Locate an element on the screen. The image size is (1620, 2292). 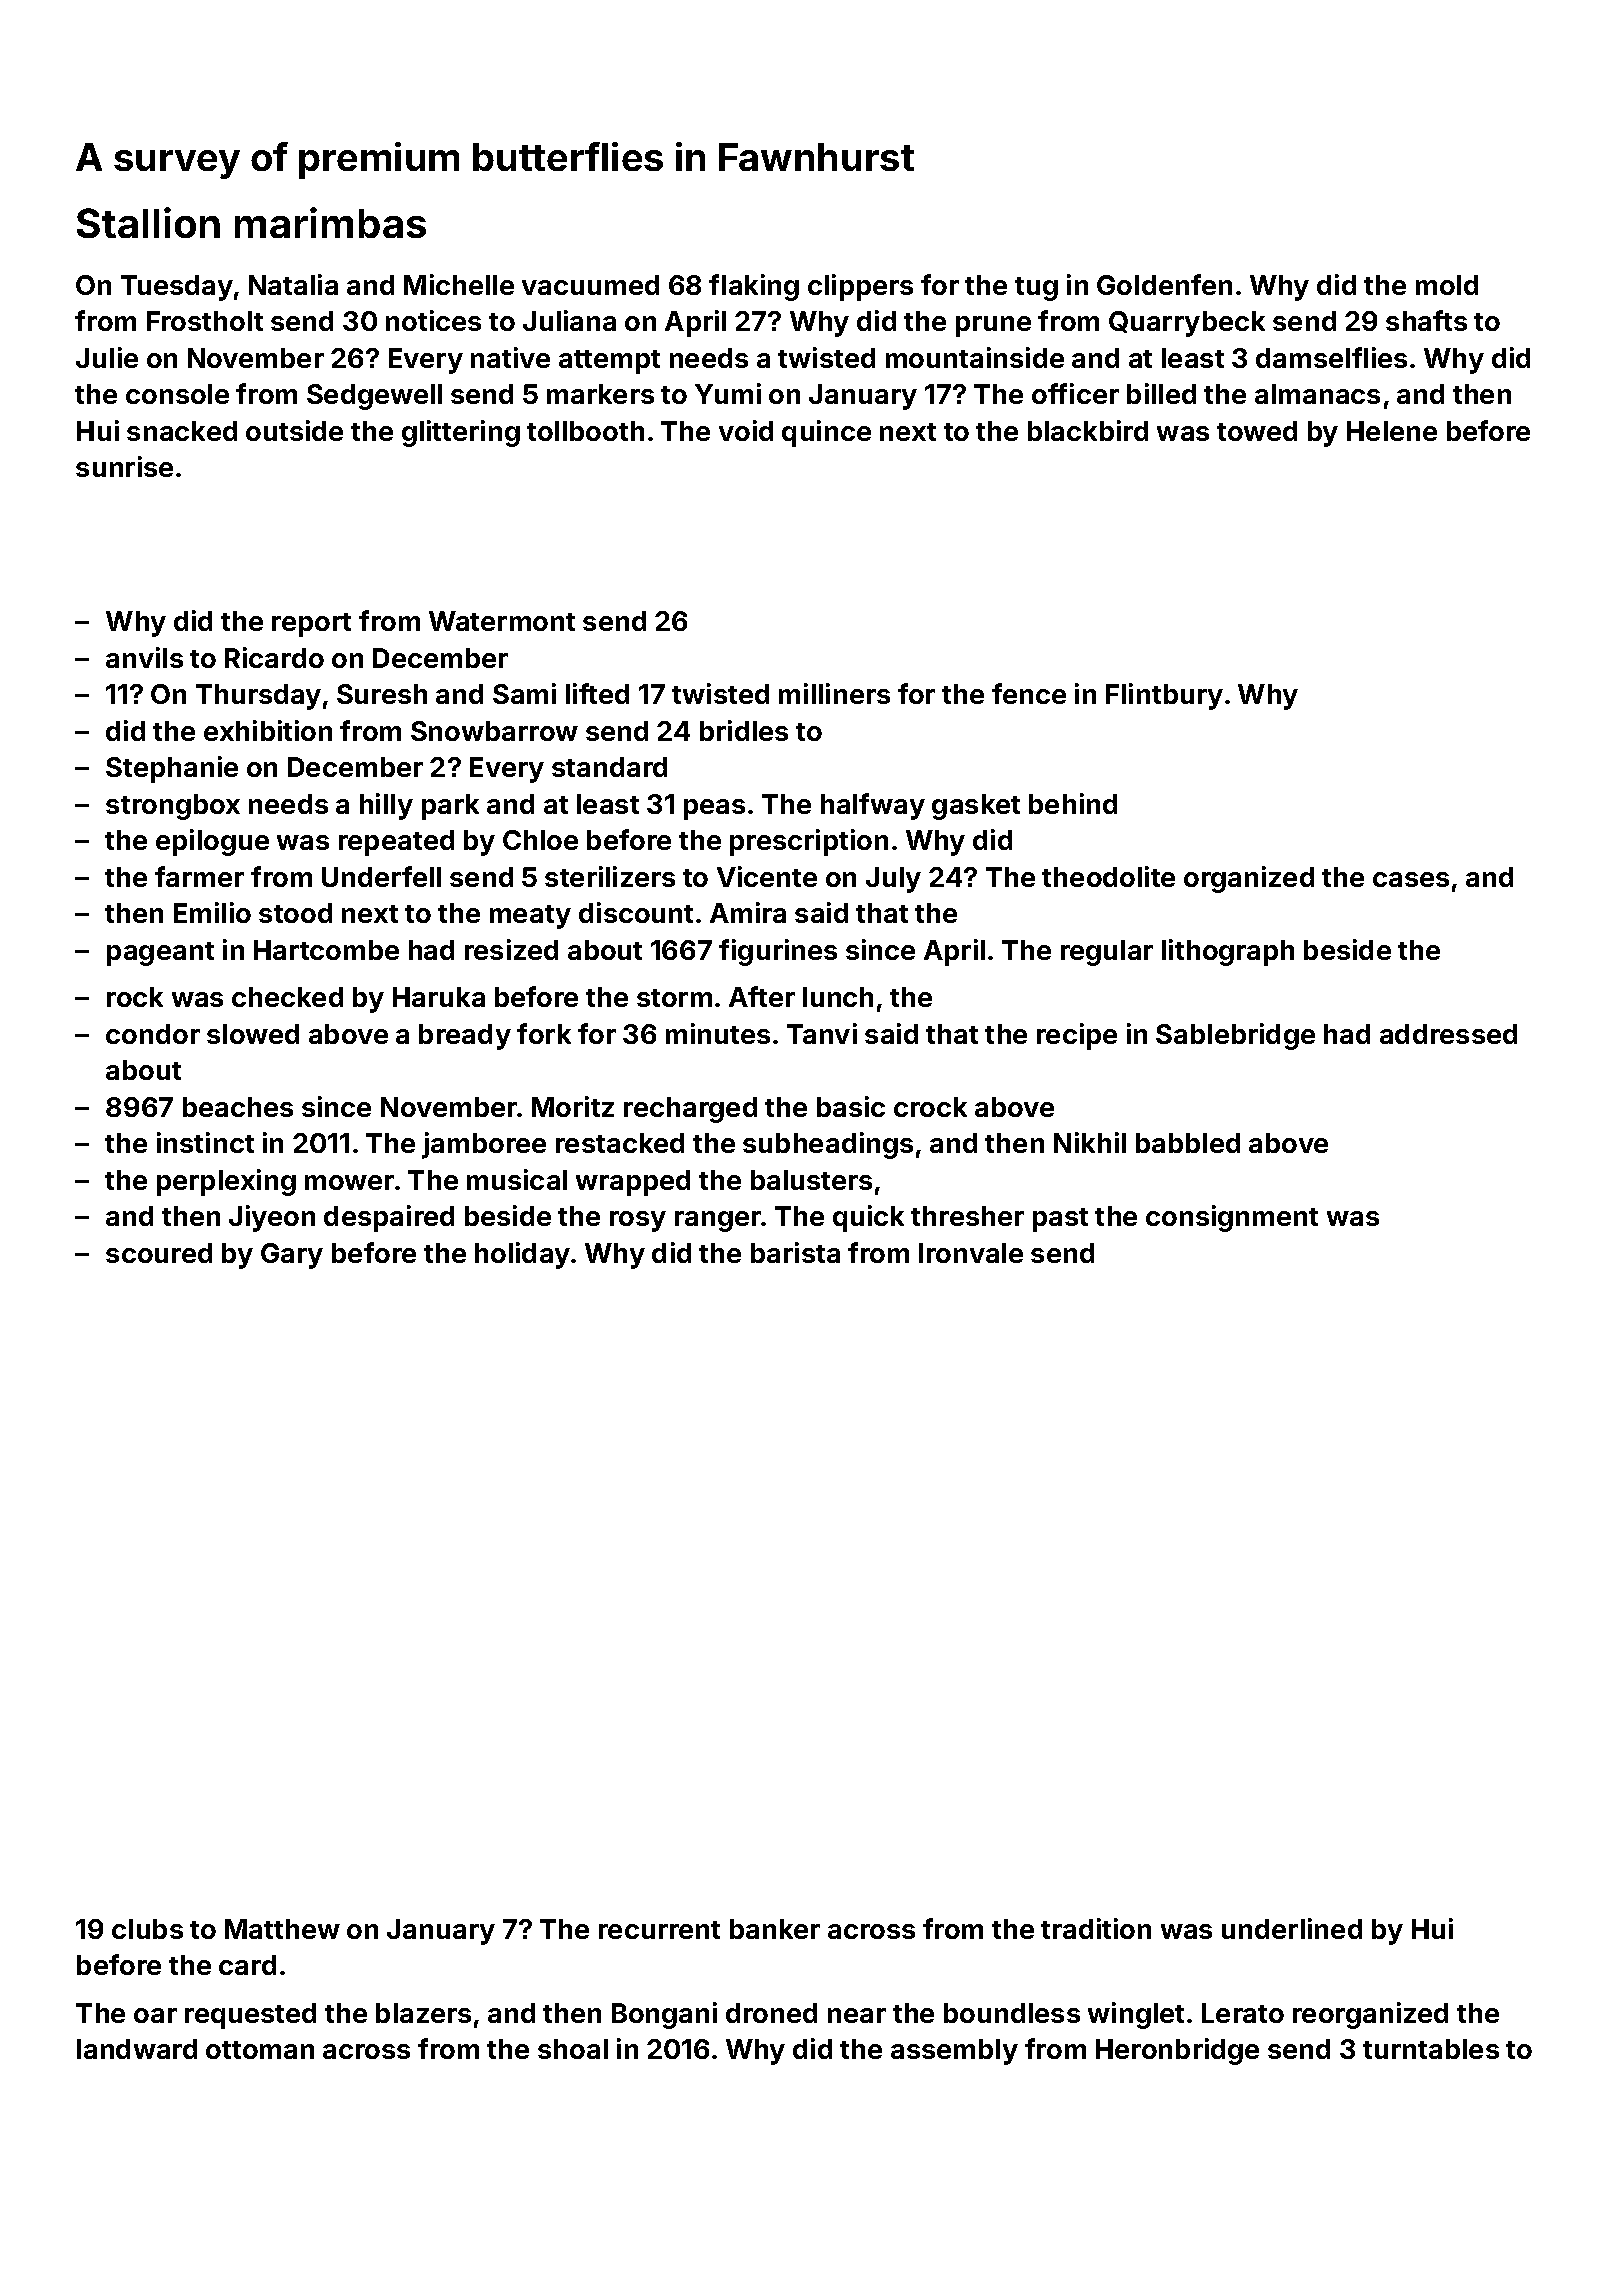
sunrise is located at coordinates (124, 466).
